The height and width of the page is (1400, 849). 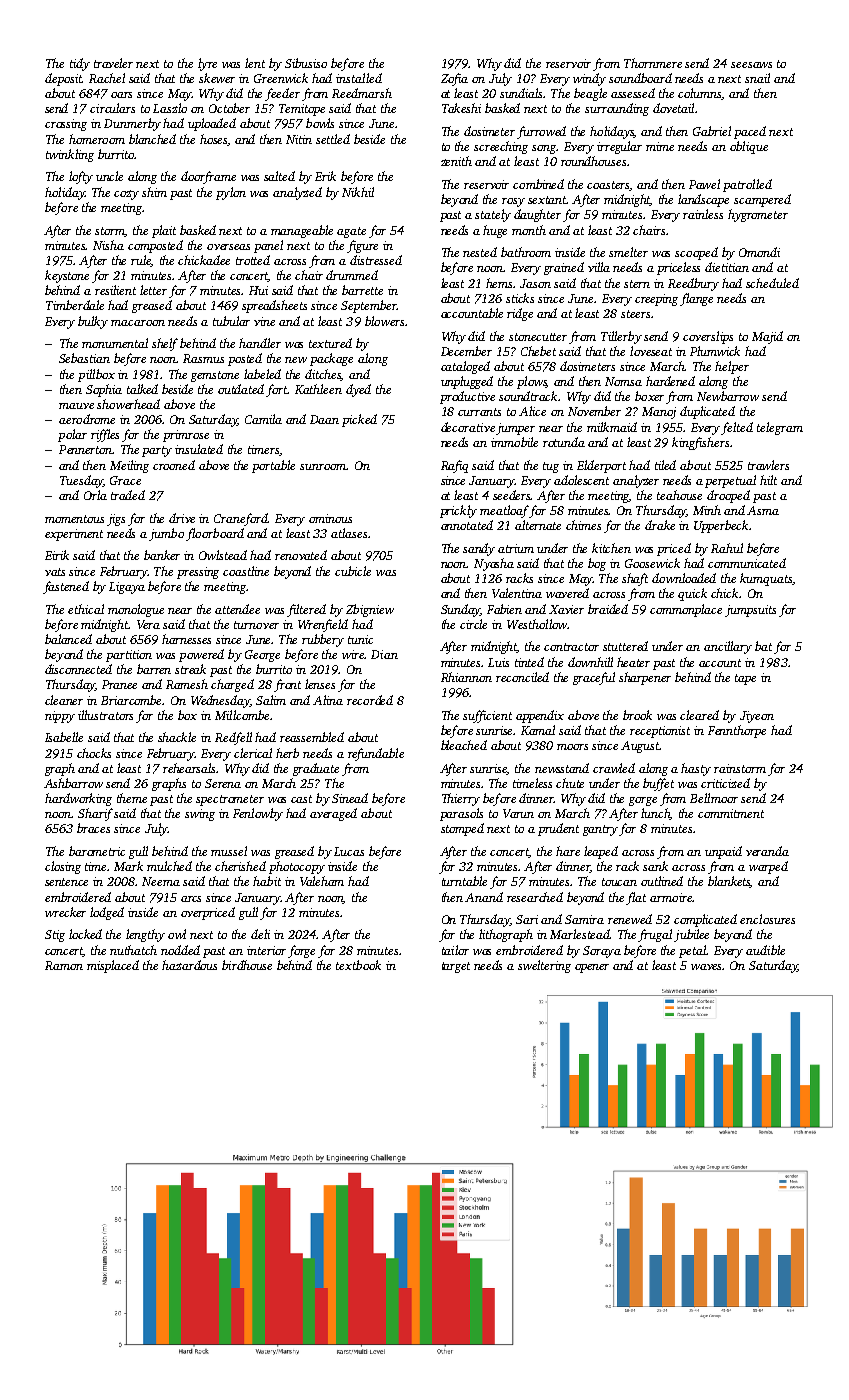 What do you see at coordinates (190, 768) in the page?
I see `rehearsals` at bounding box center [190, 768].
